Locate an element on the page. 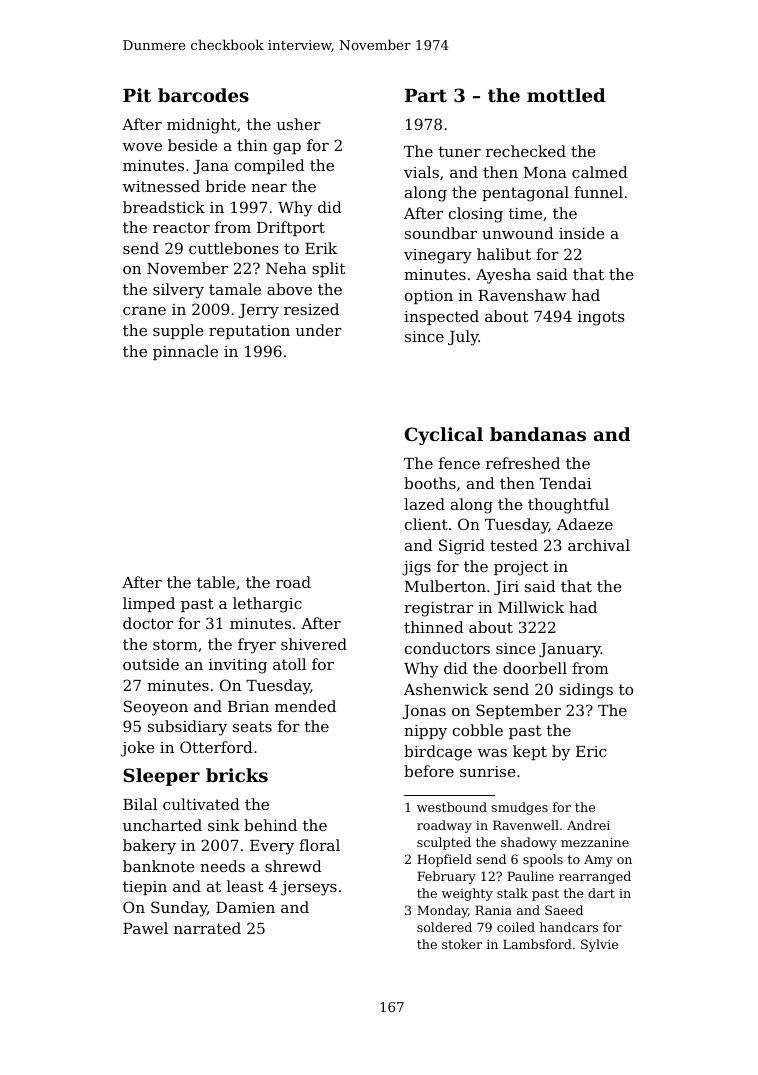  Pawel is located at coordinates (145, 928).
